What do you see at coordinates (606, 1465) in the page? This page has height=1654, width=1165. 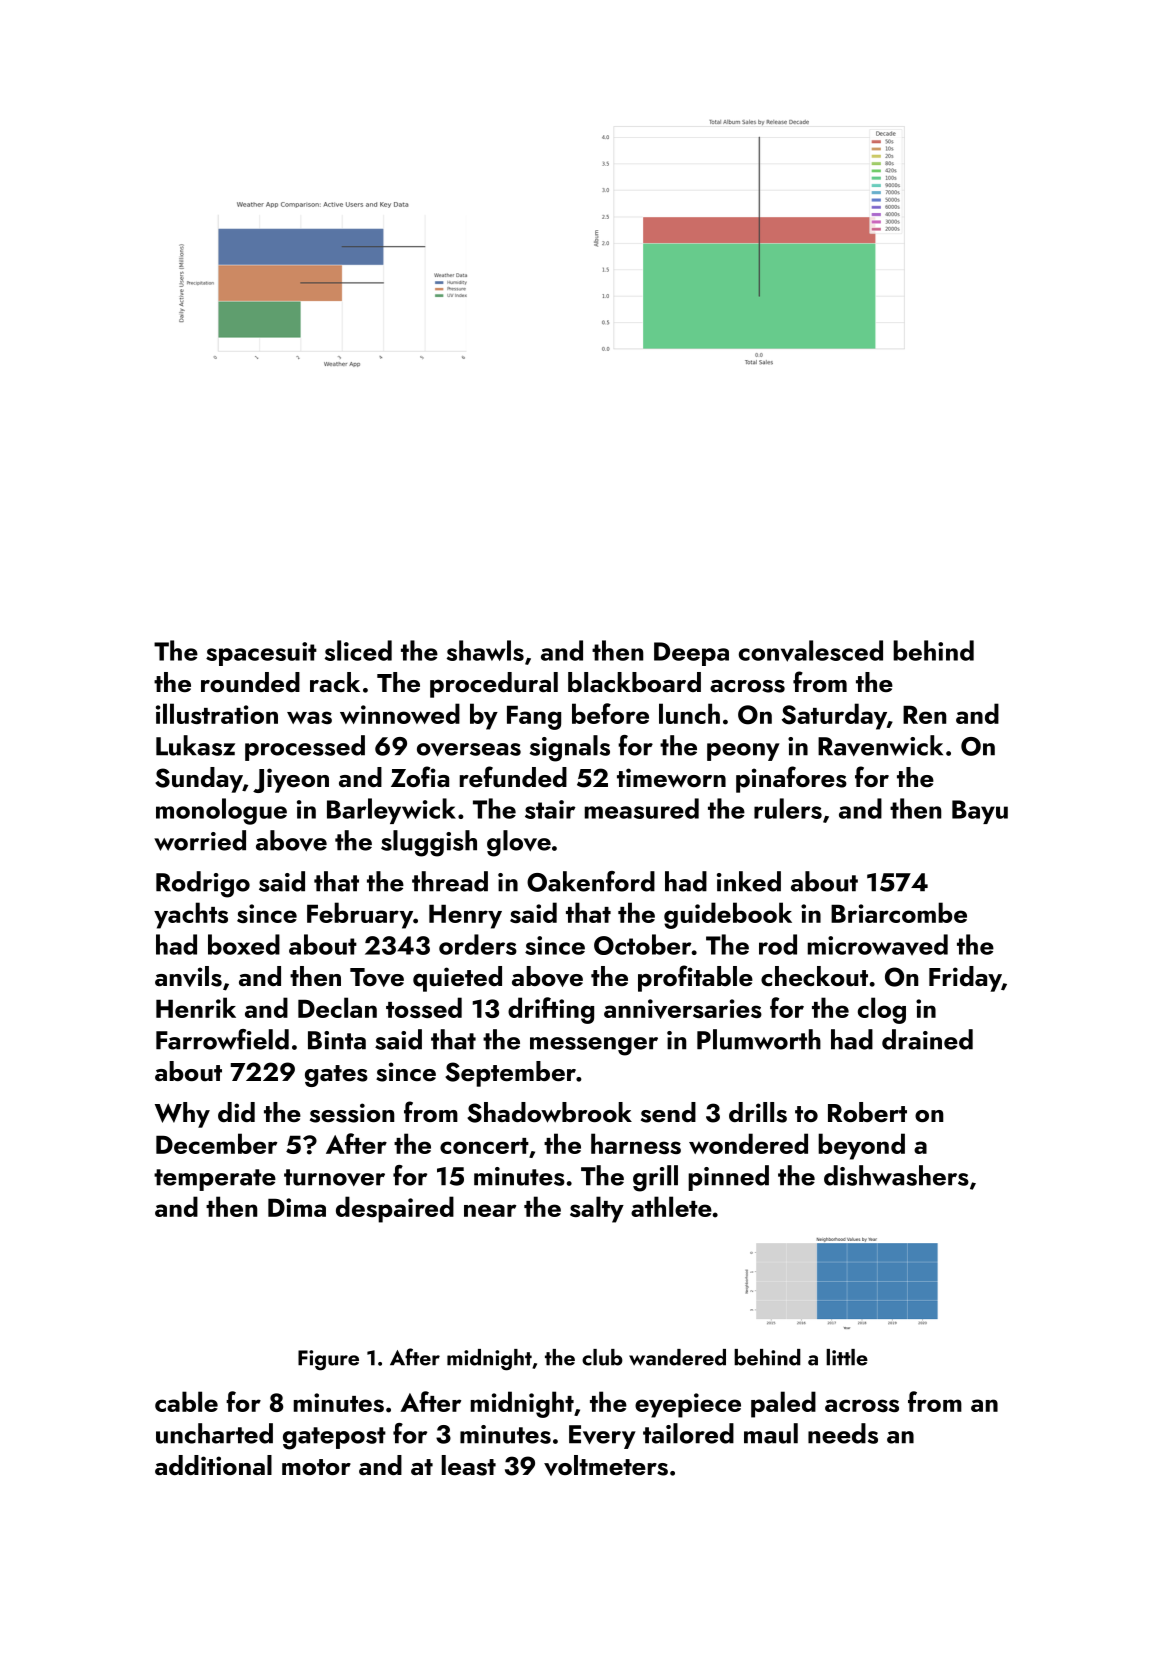 I see `voltmeters` at bounding box center [606, 1465].
